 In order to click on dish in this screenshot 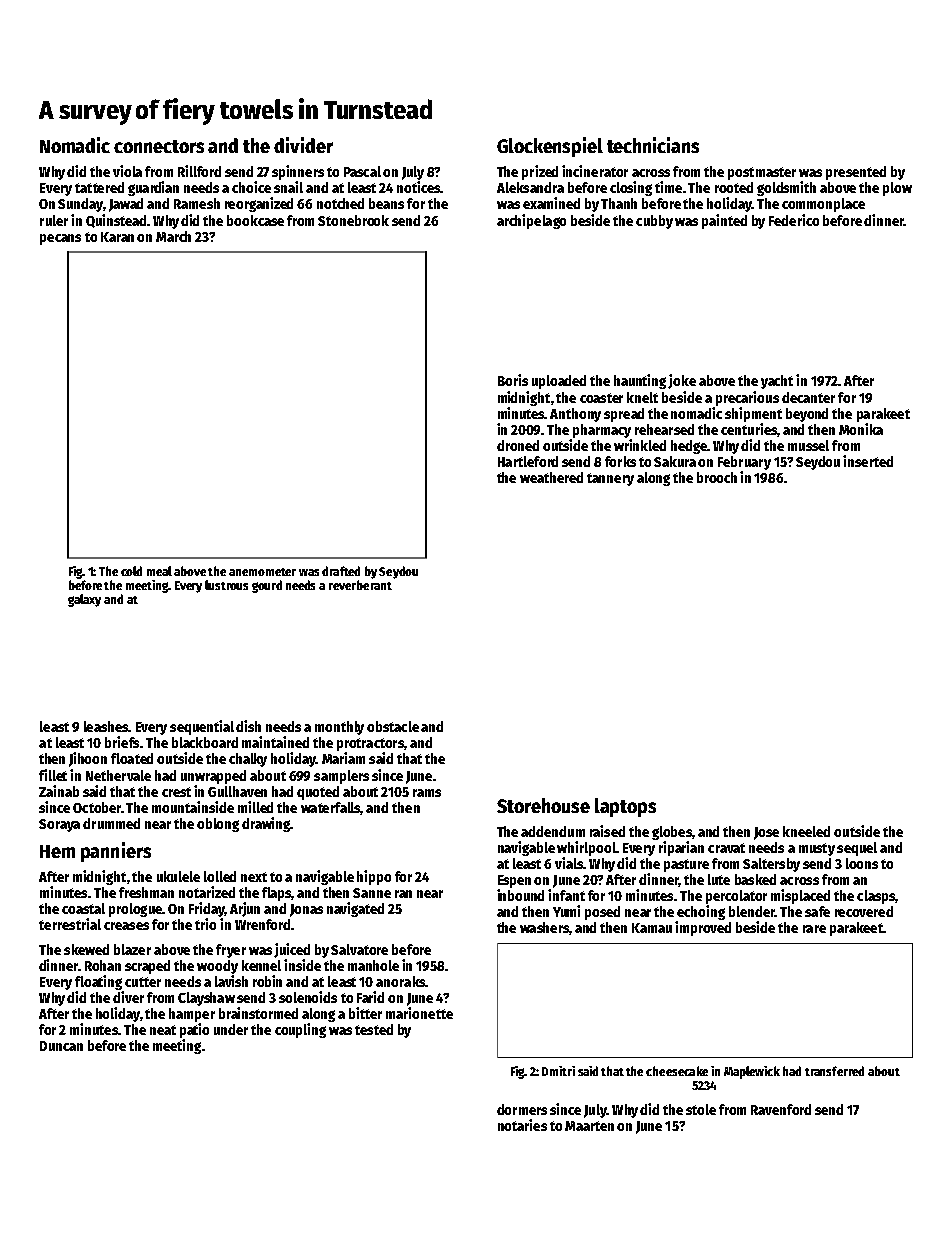, I will do `click(248, 726)`.
